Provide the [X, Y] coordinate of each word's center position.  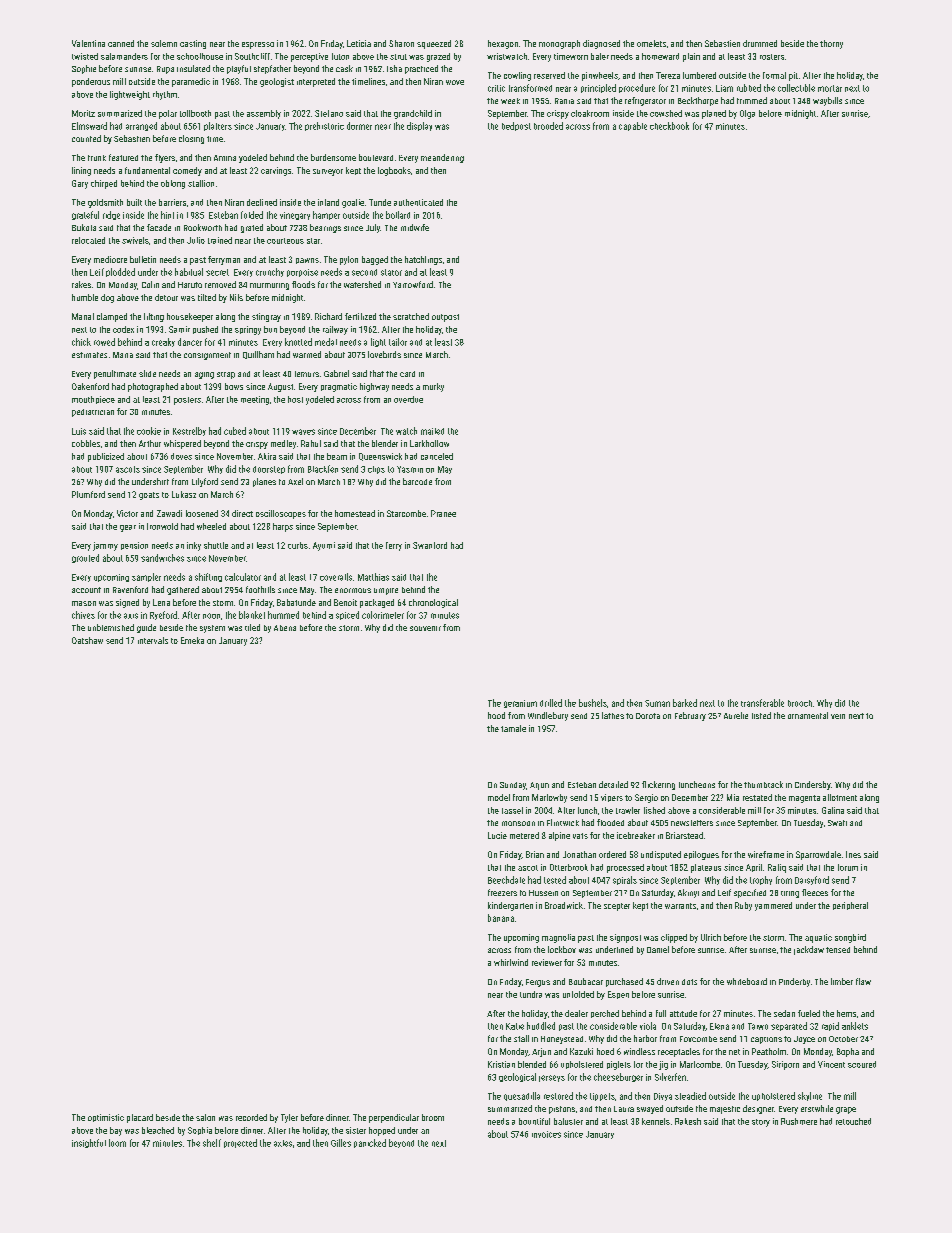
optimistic [106, 1118]
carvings [276, 171]
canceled [437, 456]
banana [501, 918]
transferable [762, 703]
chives [83, 615]
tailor [398, 342]
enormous [353, 590]
